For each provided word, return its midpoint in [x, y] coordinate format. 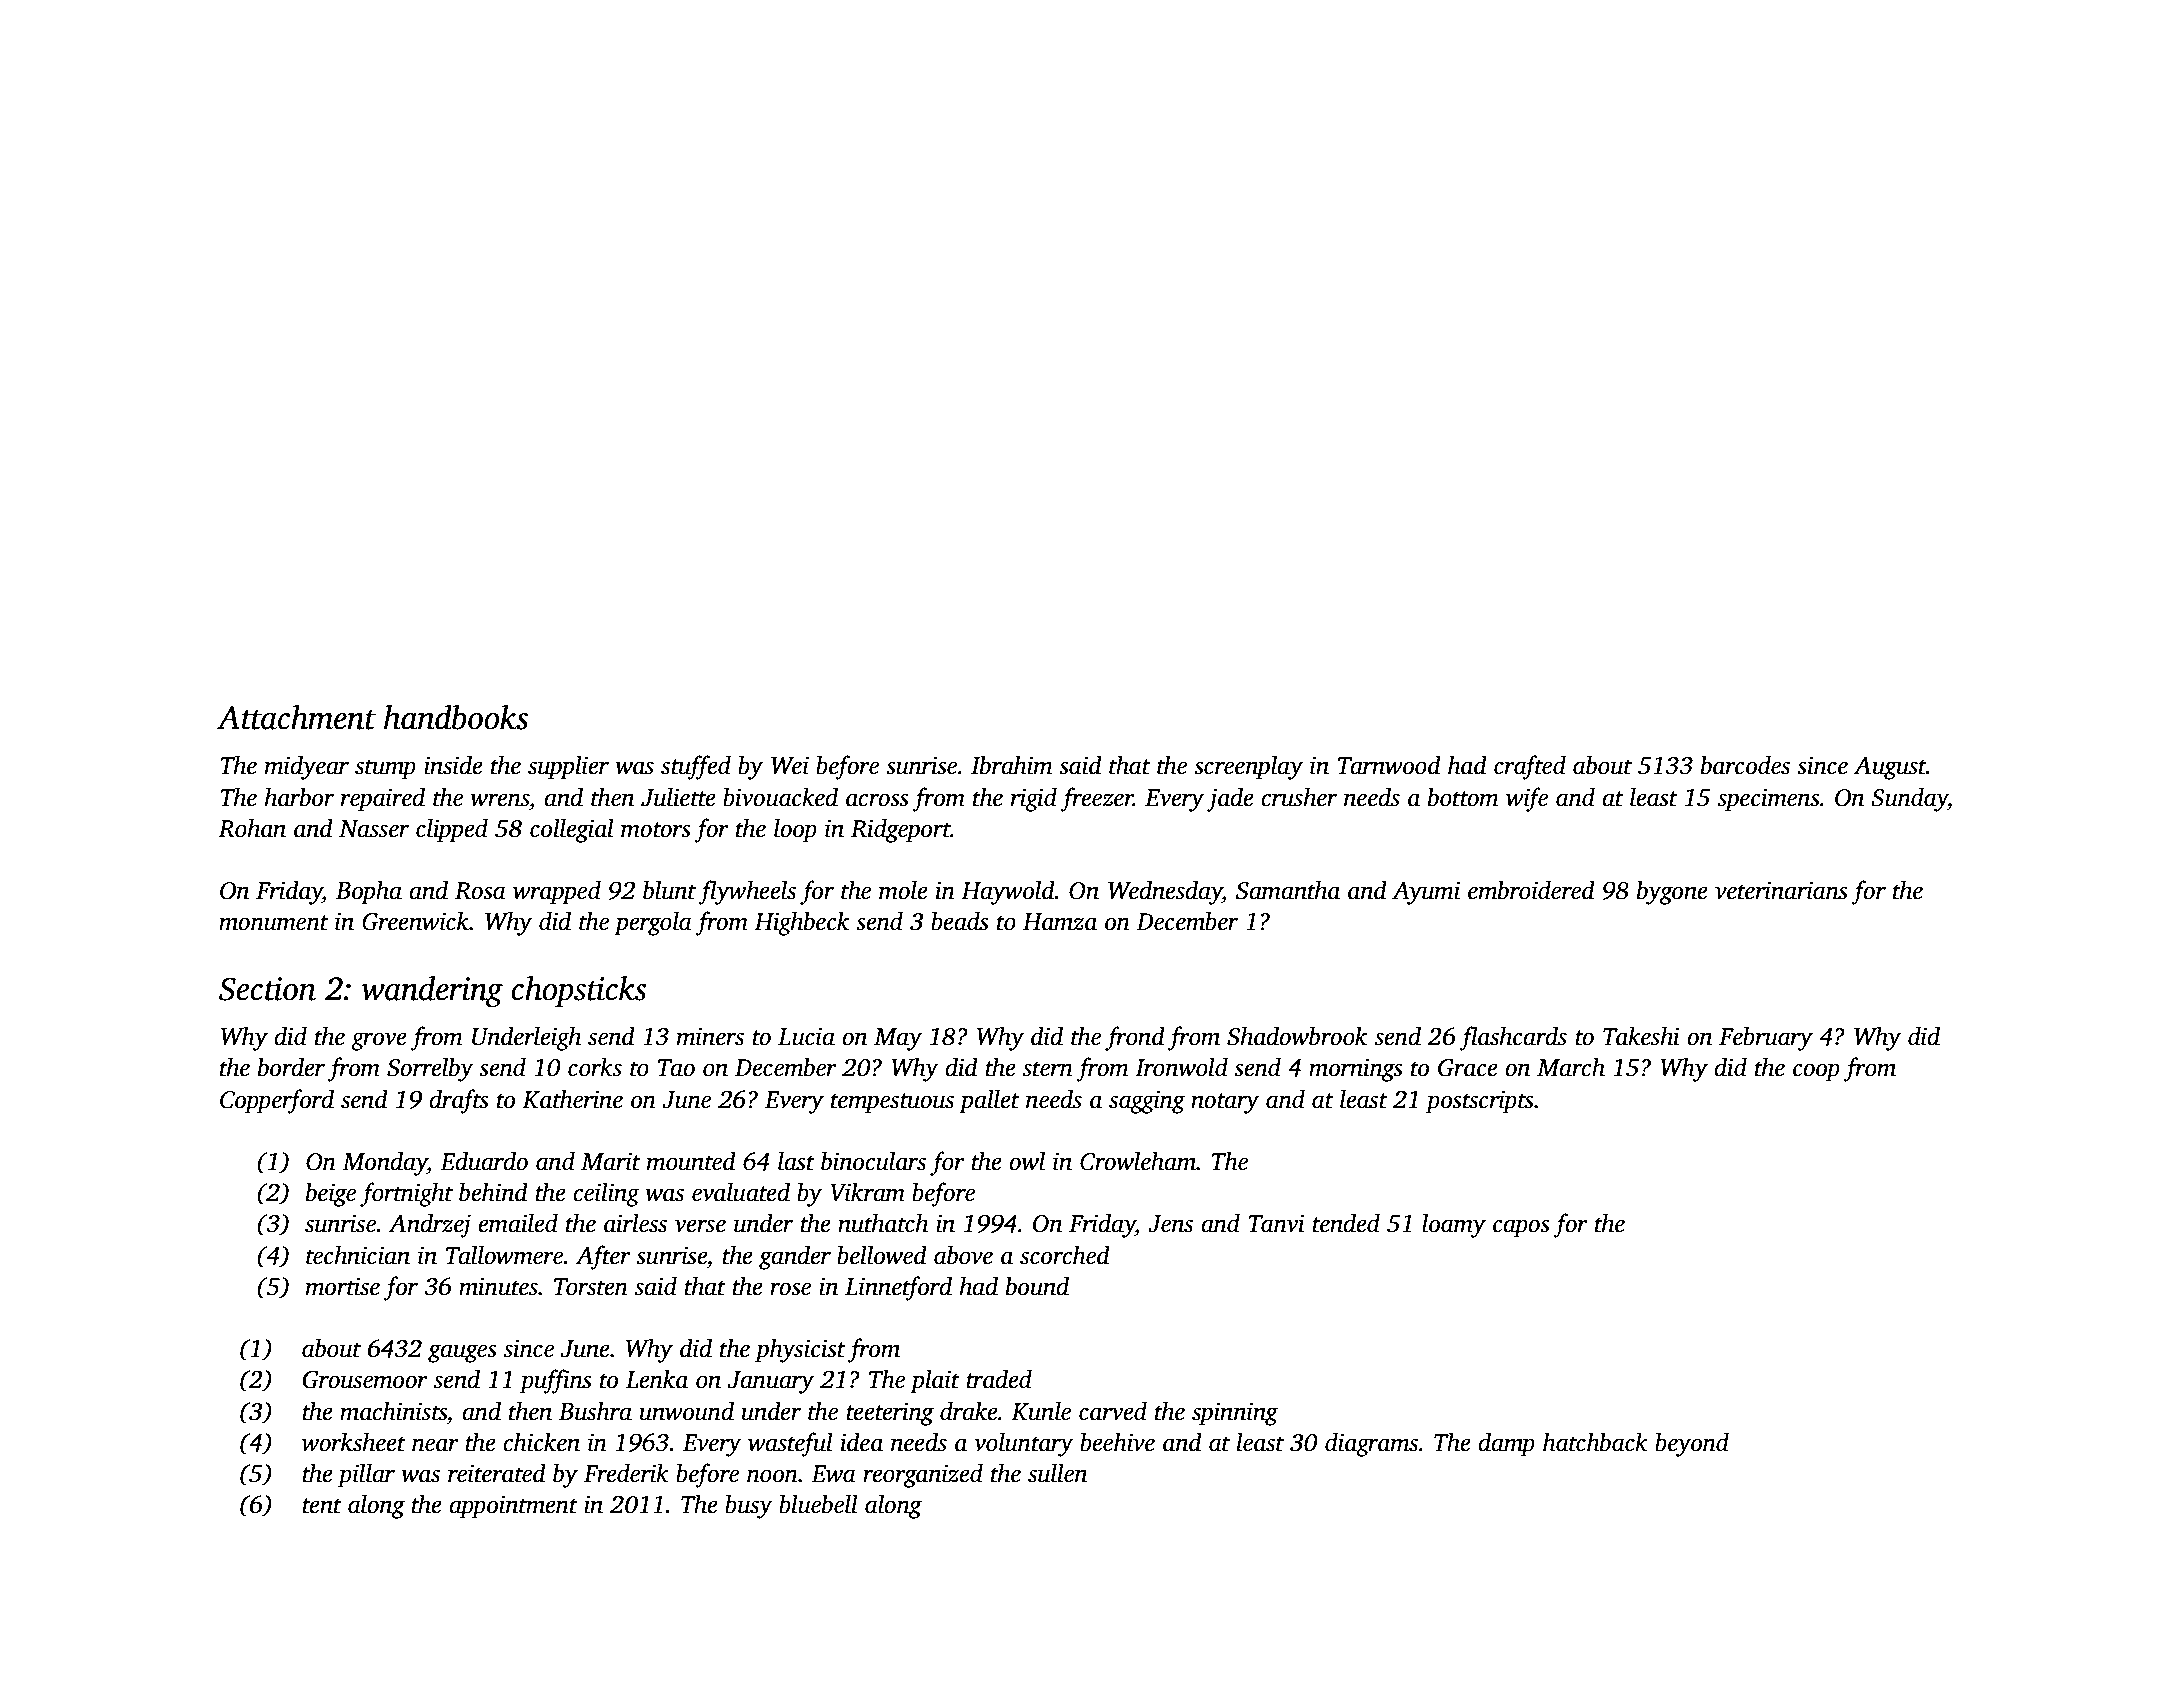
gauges [462, 1353]
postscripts [1480, 1102]
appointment [513, 1507]
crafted [1530, 767]
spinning [1235, 1414]
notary [1225, 1103]
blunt [669, 890]
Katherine [572, 1099]
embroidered [1531, 890]
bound [1037, 1286]
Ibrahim [1012, 765]
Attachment [296, 717]
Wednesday [1165, 892]
